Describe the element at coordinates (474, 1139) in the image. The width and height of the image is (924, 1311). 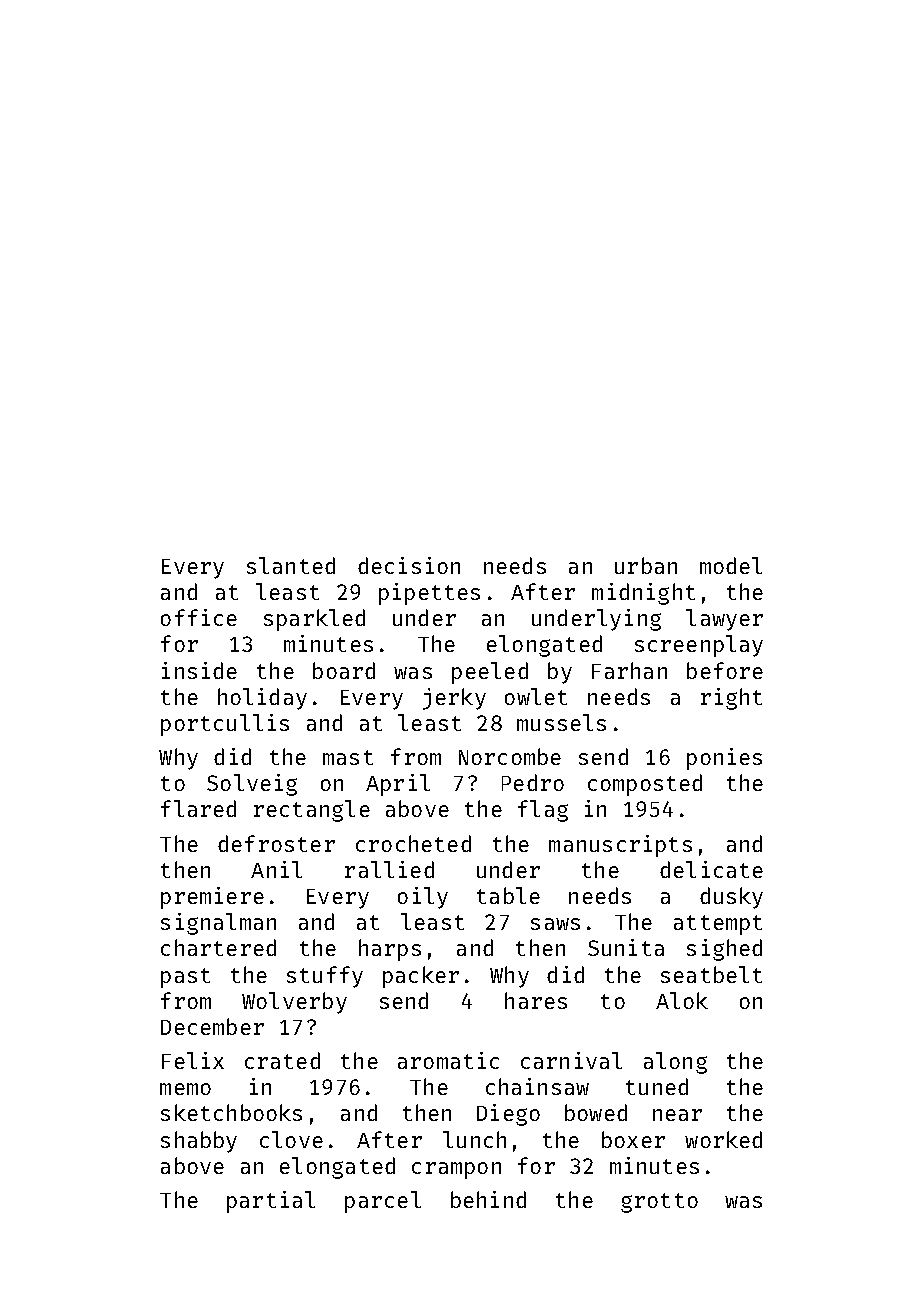
I see `lunch` at that location.
